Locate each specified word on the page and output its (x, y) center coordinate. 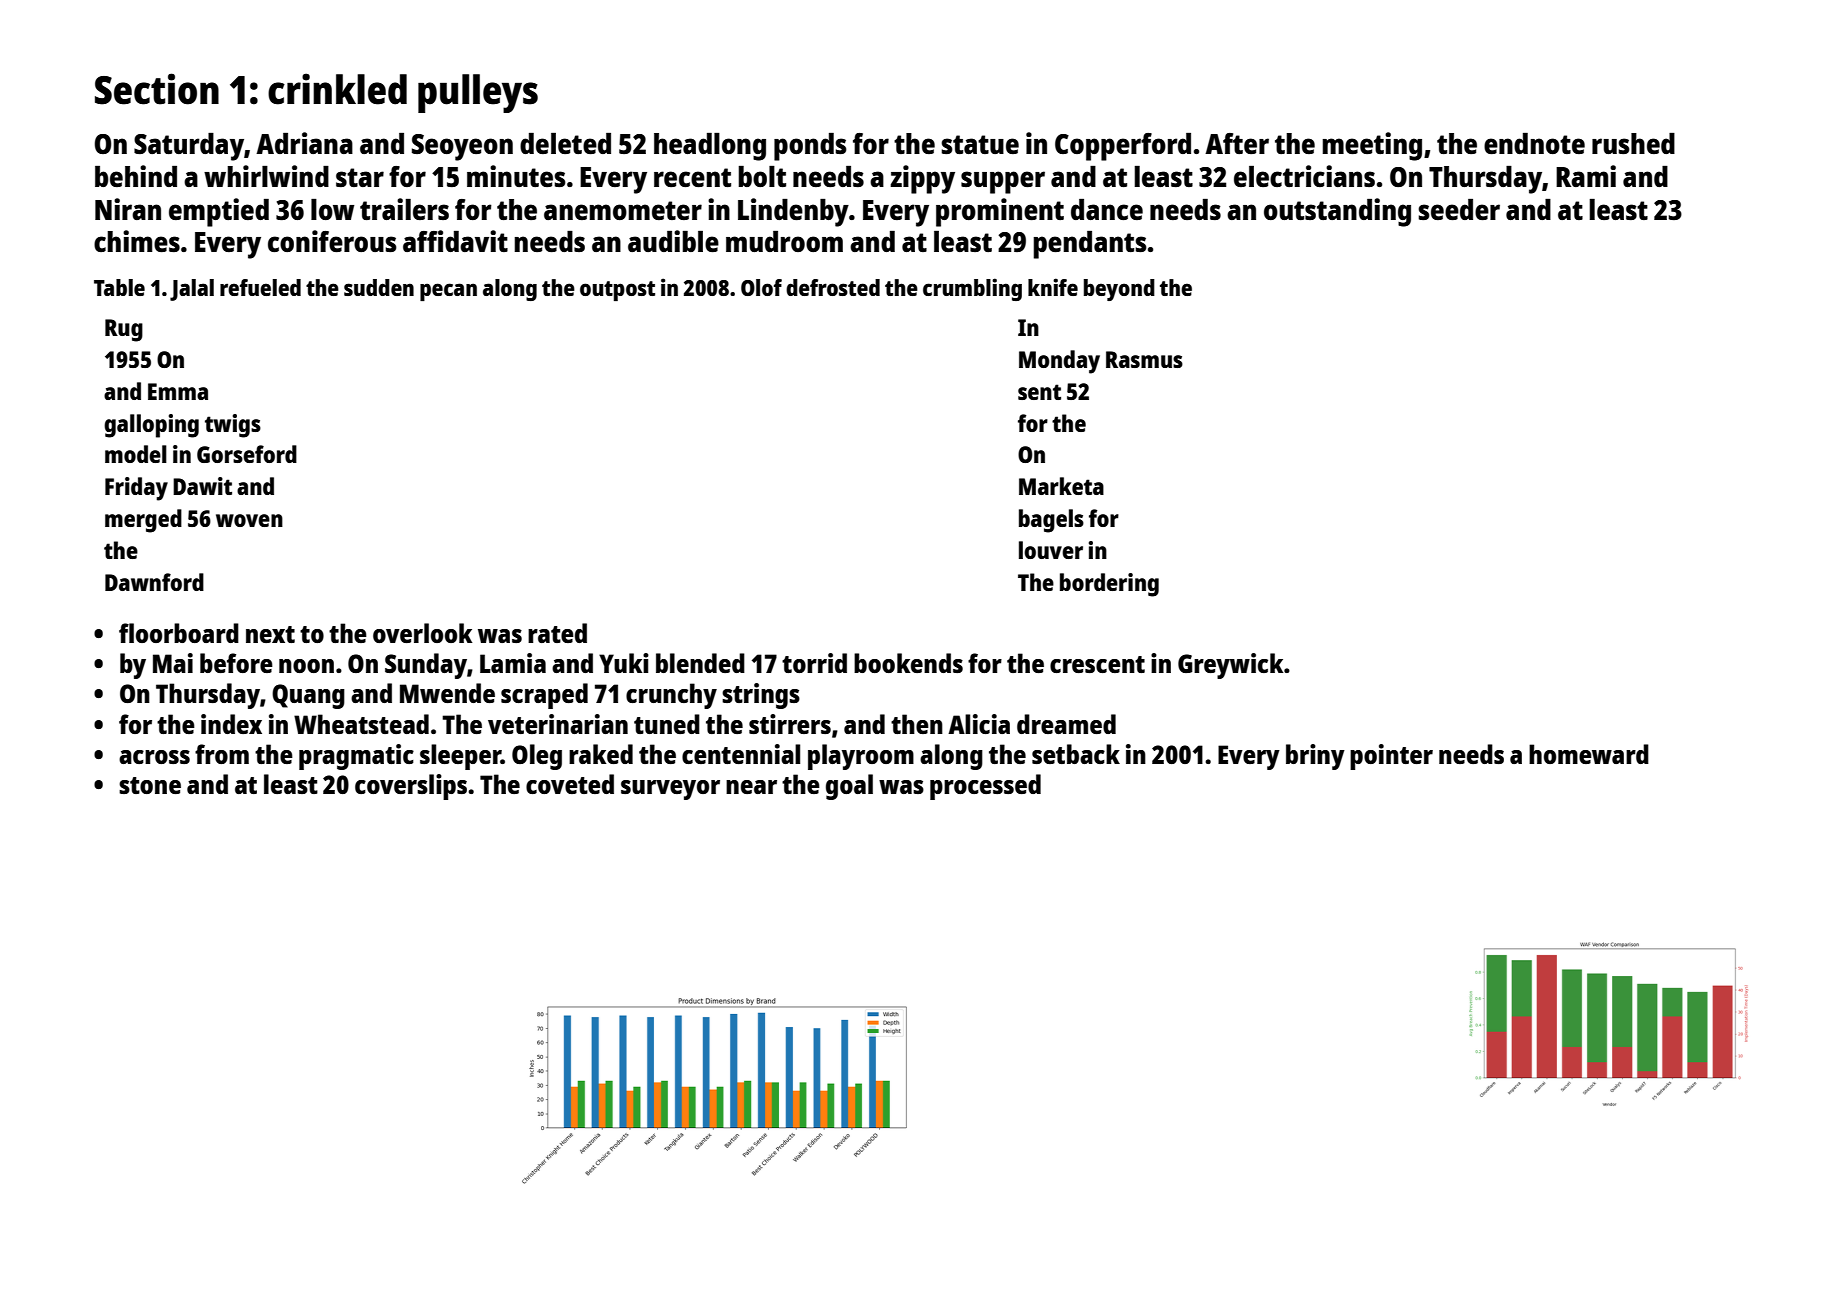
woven (249, 520)
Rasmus (1144, 359)
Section (157, 89)
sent (1039, 392)
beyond (1119, 290)
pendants (1090, 245)
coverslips (411, 787)
